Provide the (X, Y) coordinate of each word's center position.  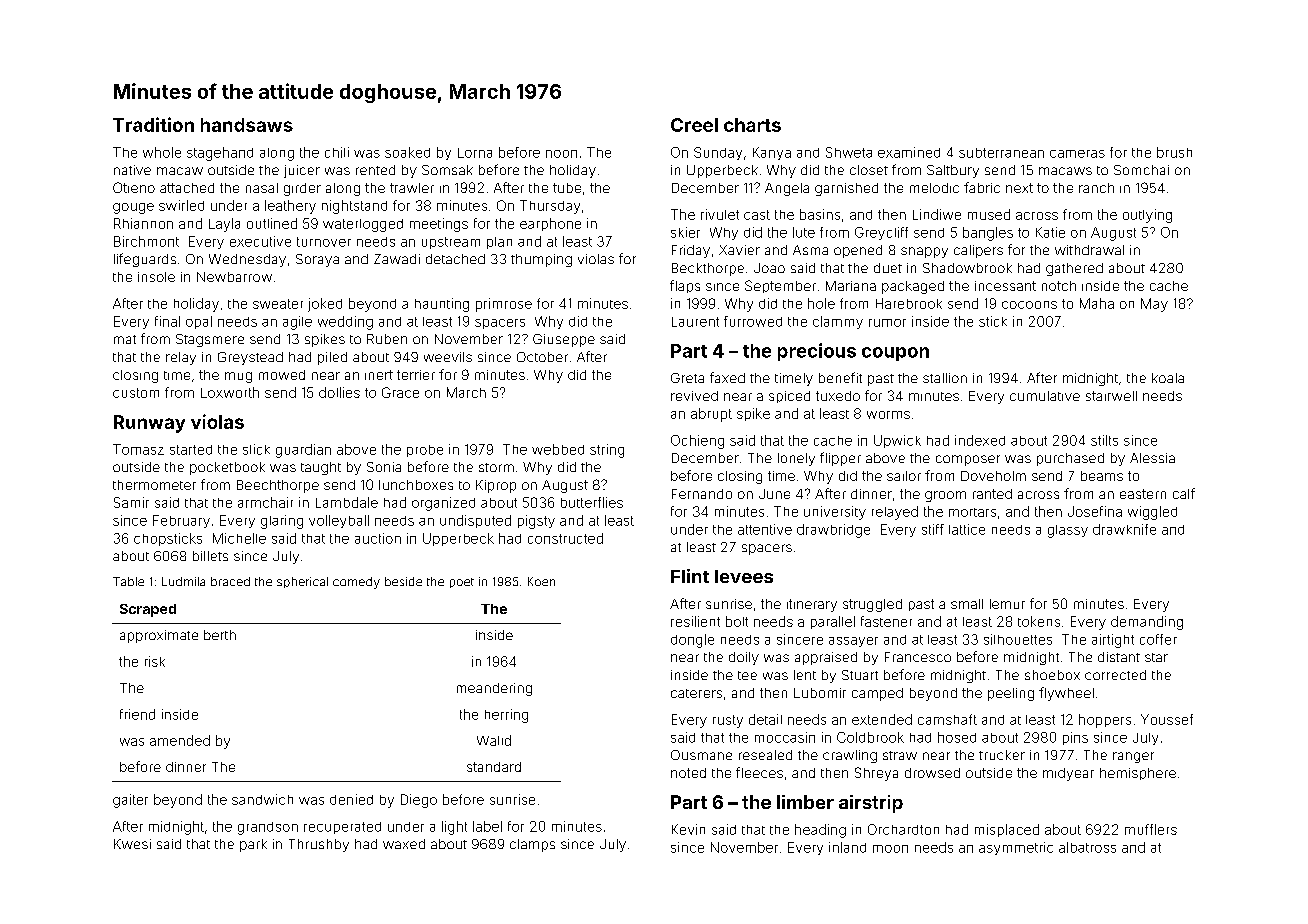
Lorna (475, 153)
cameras (1077, 154)
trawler (412, 188)
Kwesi (132, 844)
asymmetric (1016, 848)
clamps (532, 845)
